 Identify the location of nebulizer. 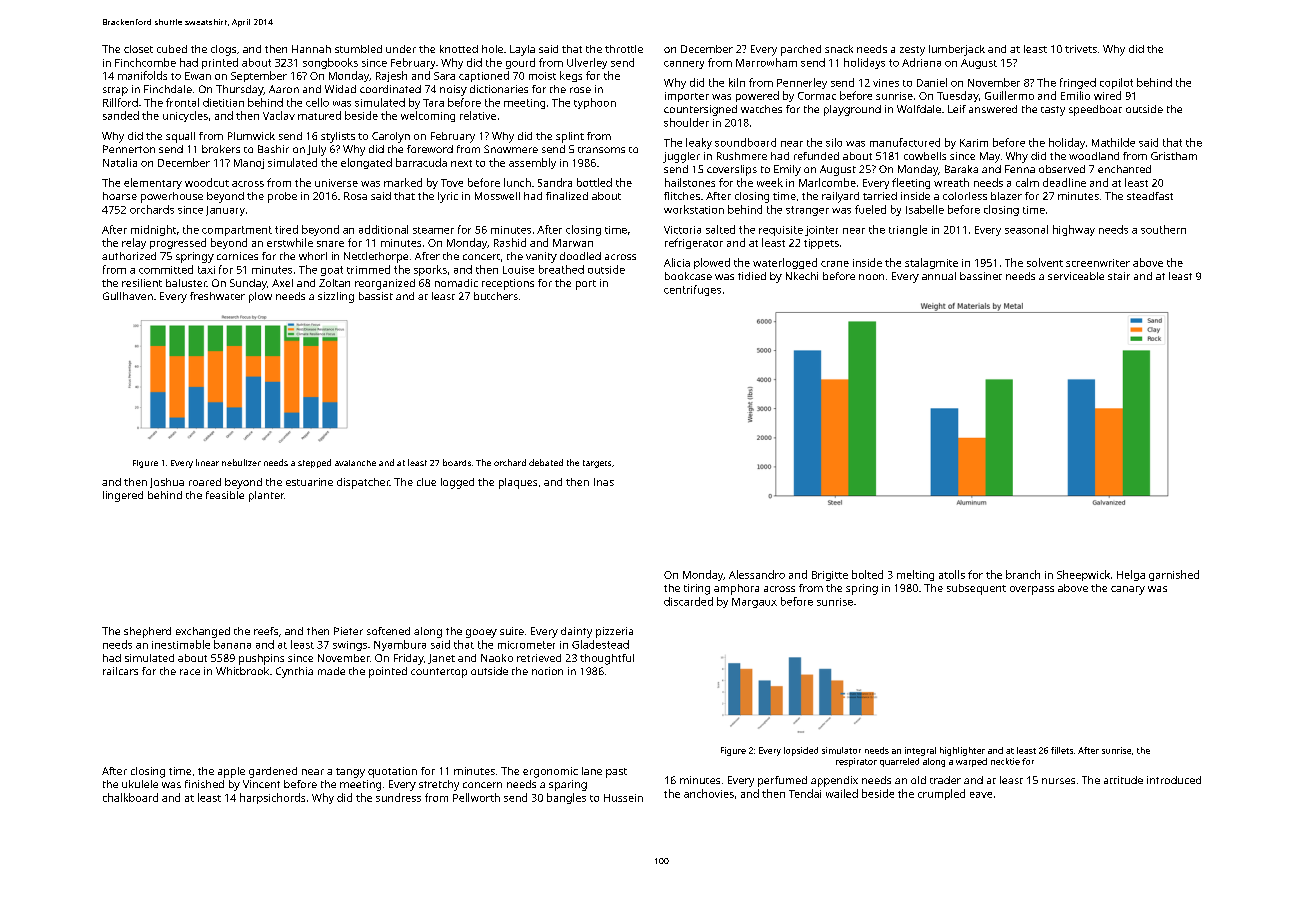
(241, 462).
